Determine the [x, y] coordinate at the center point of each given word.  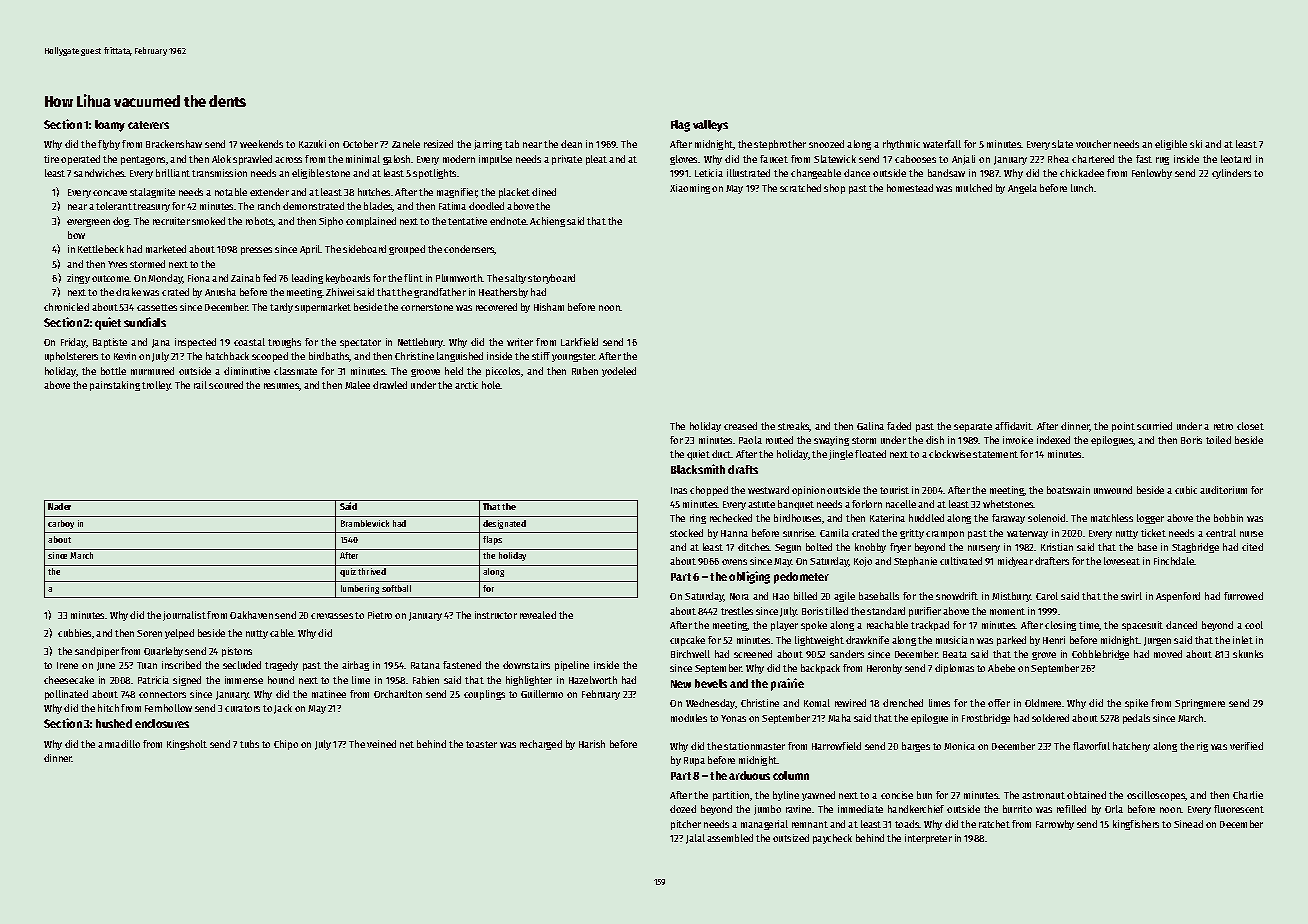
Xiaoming [690, 189]
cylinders [1231, 174]
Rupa [694, 761]
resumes [282, 387]
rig [1202, 747]
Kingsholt [187, 745]
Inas [679, 490]
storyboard [551, 279]
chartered [1093, 159]
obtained [1086, 795]
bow [76, 235]
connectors [162, 694]
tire [51, 159]
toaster [481, 744]
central [1221, 533]
